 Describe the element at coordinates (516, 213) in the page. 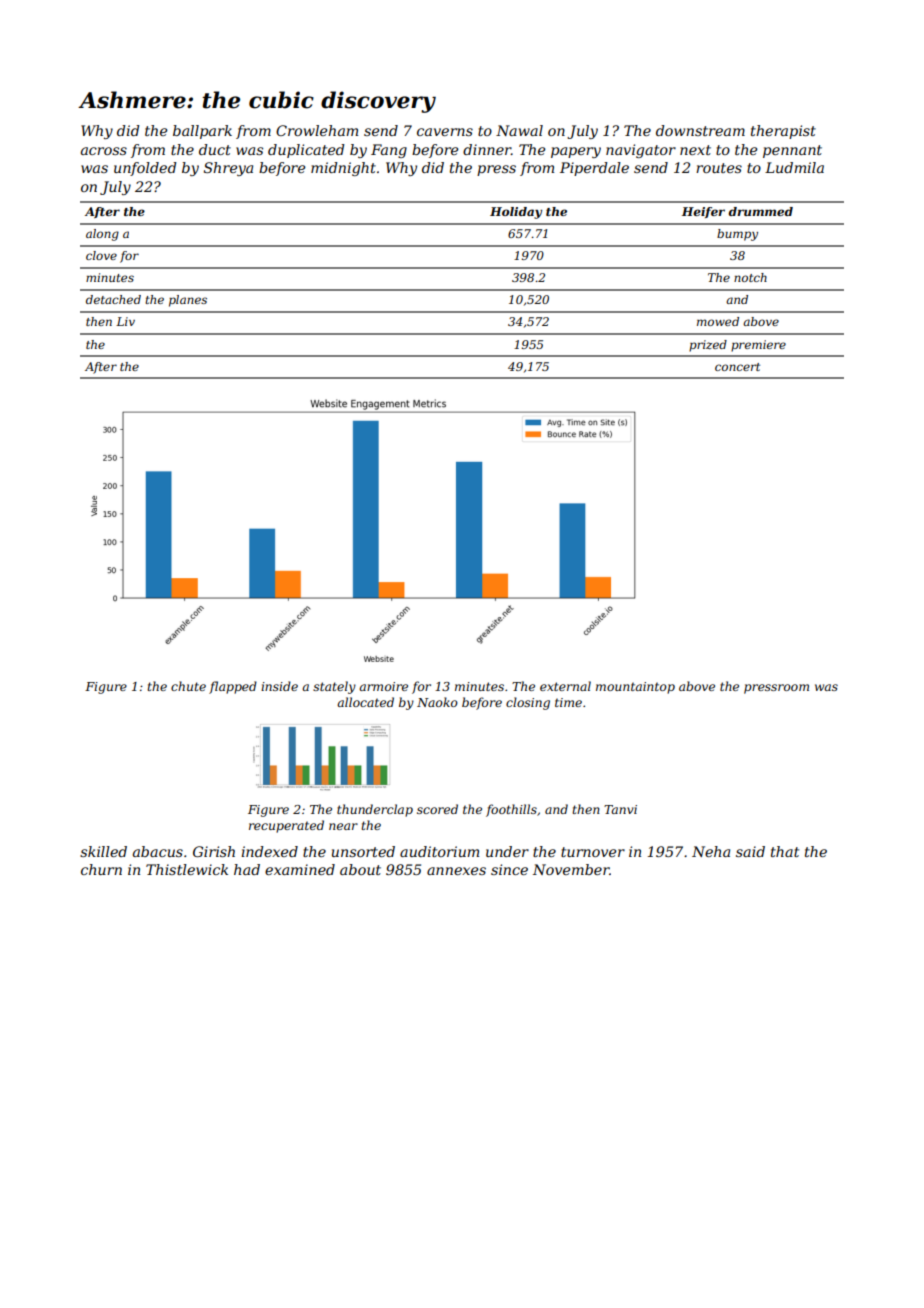

I see `Holiday` at that location.
